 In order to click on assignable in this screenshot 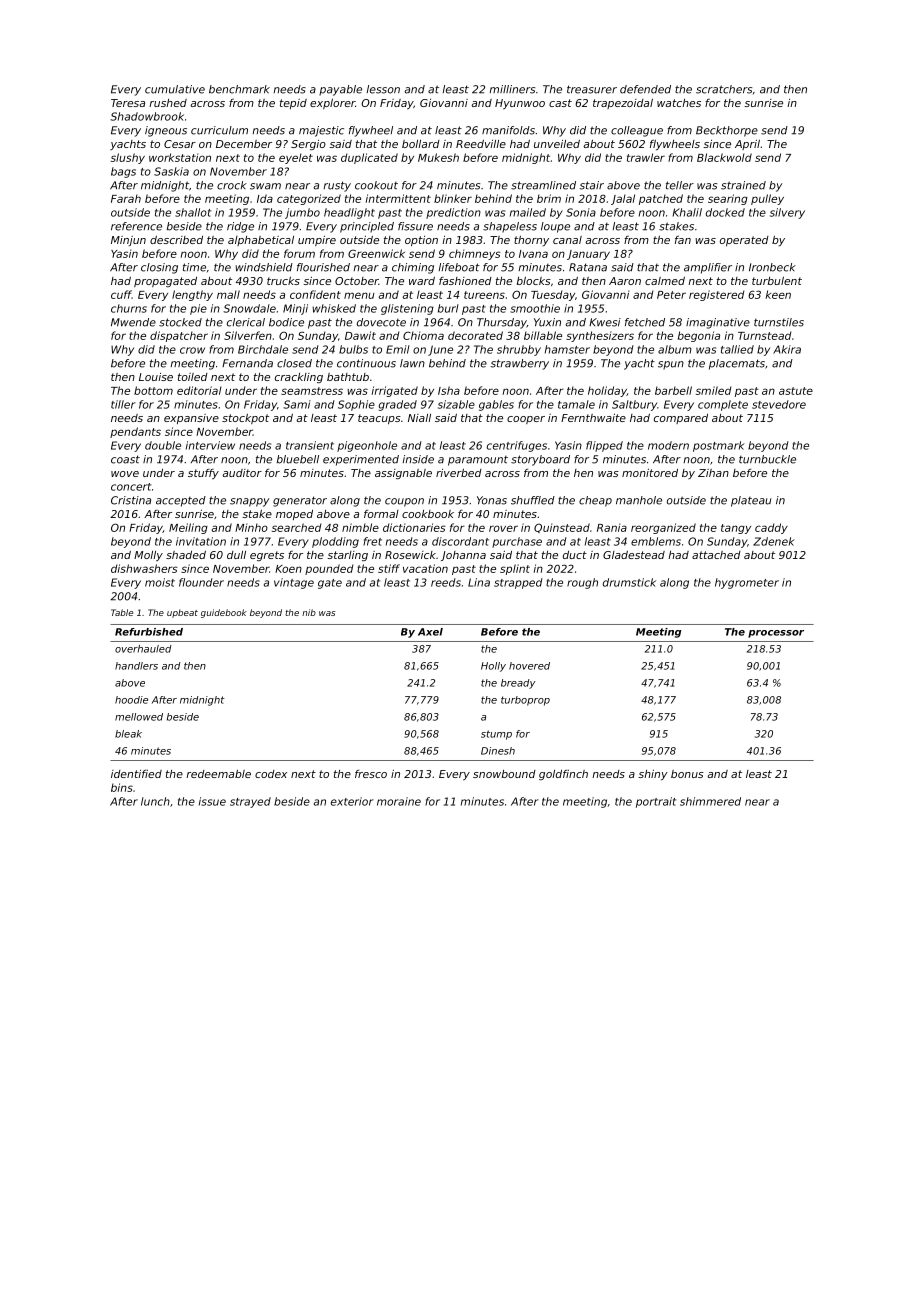, I will do `click(403, 474)`.
